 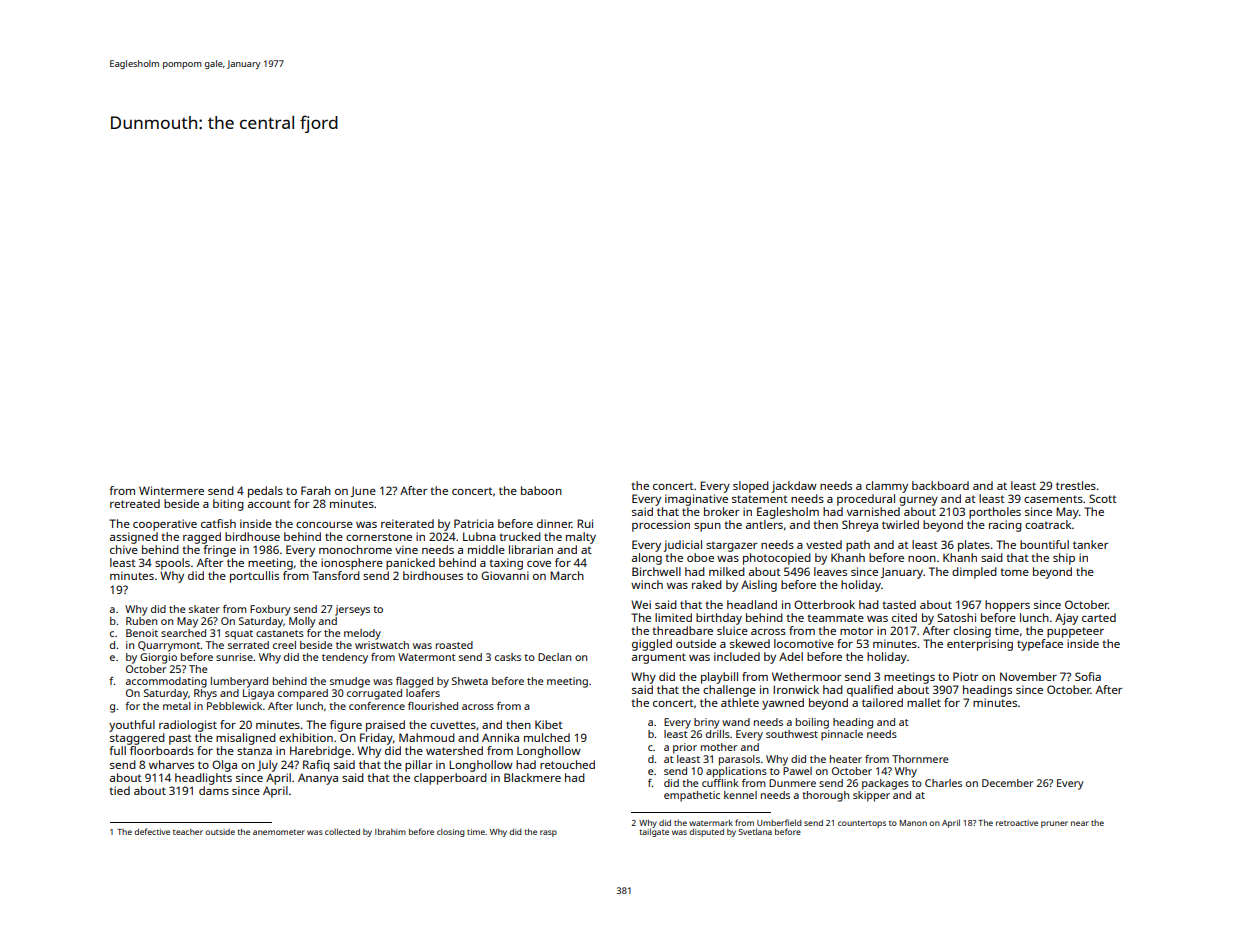 What do you see at coordinates (751, 487) in the image?
I see `sloped` at bounding box center [751, 487].
